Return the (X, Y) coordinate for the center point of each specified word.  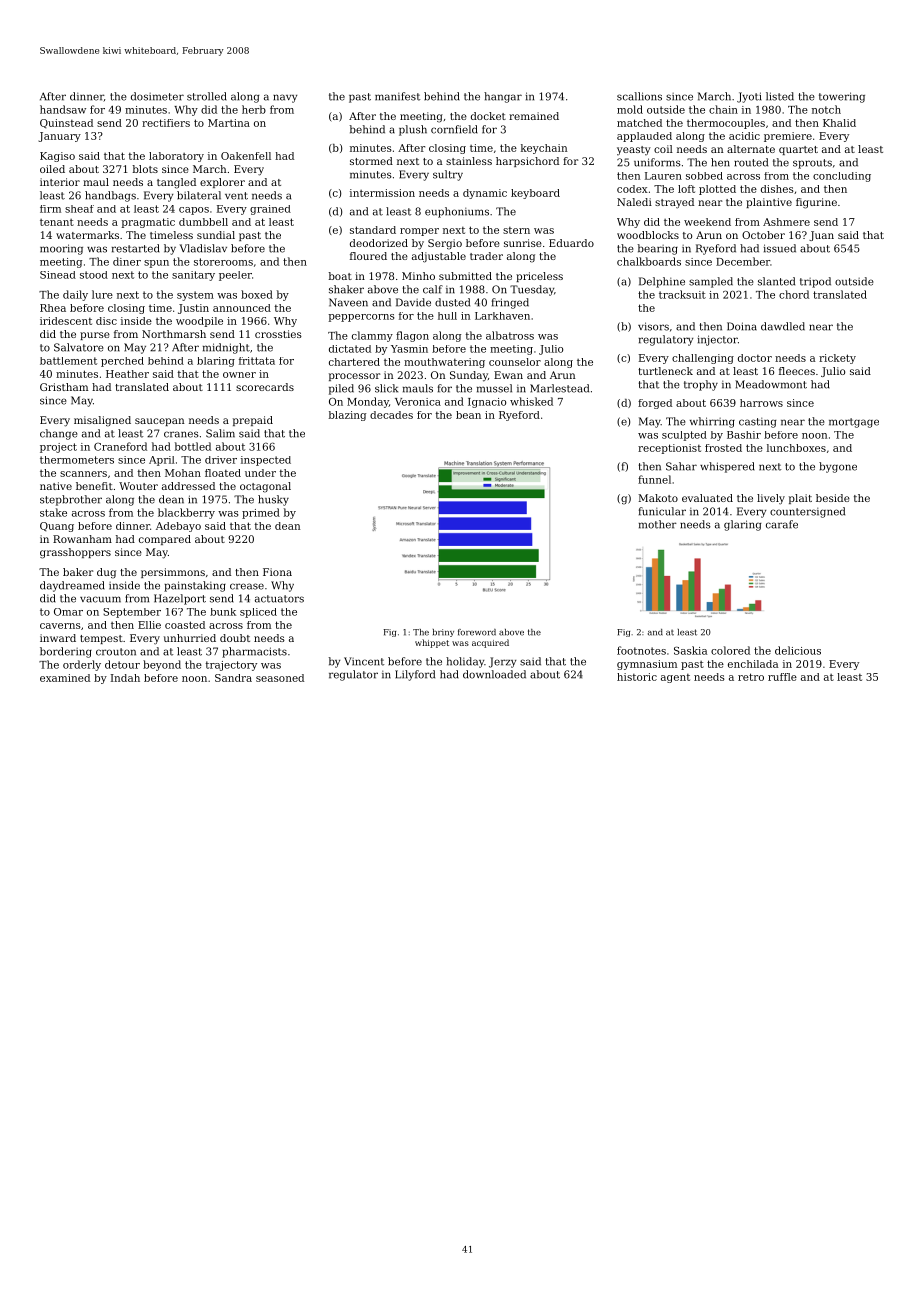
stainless (469, 161)
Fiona (277, 572)
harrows (761, 403)
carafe (782, 524)
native (56, 486)
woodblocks (648, 235)
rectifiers (166, 123)
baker (78, 572)
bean (468, 415)
